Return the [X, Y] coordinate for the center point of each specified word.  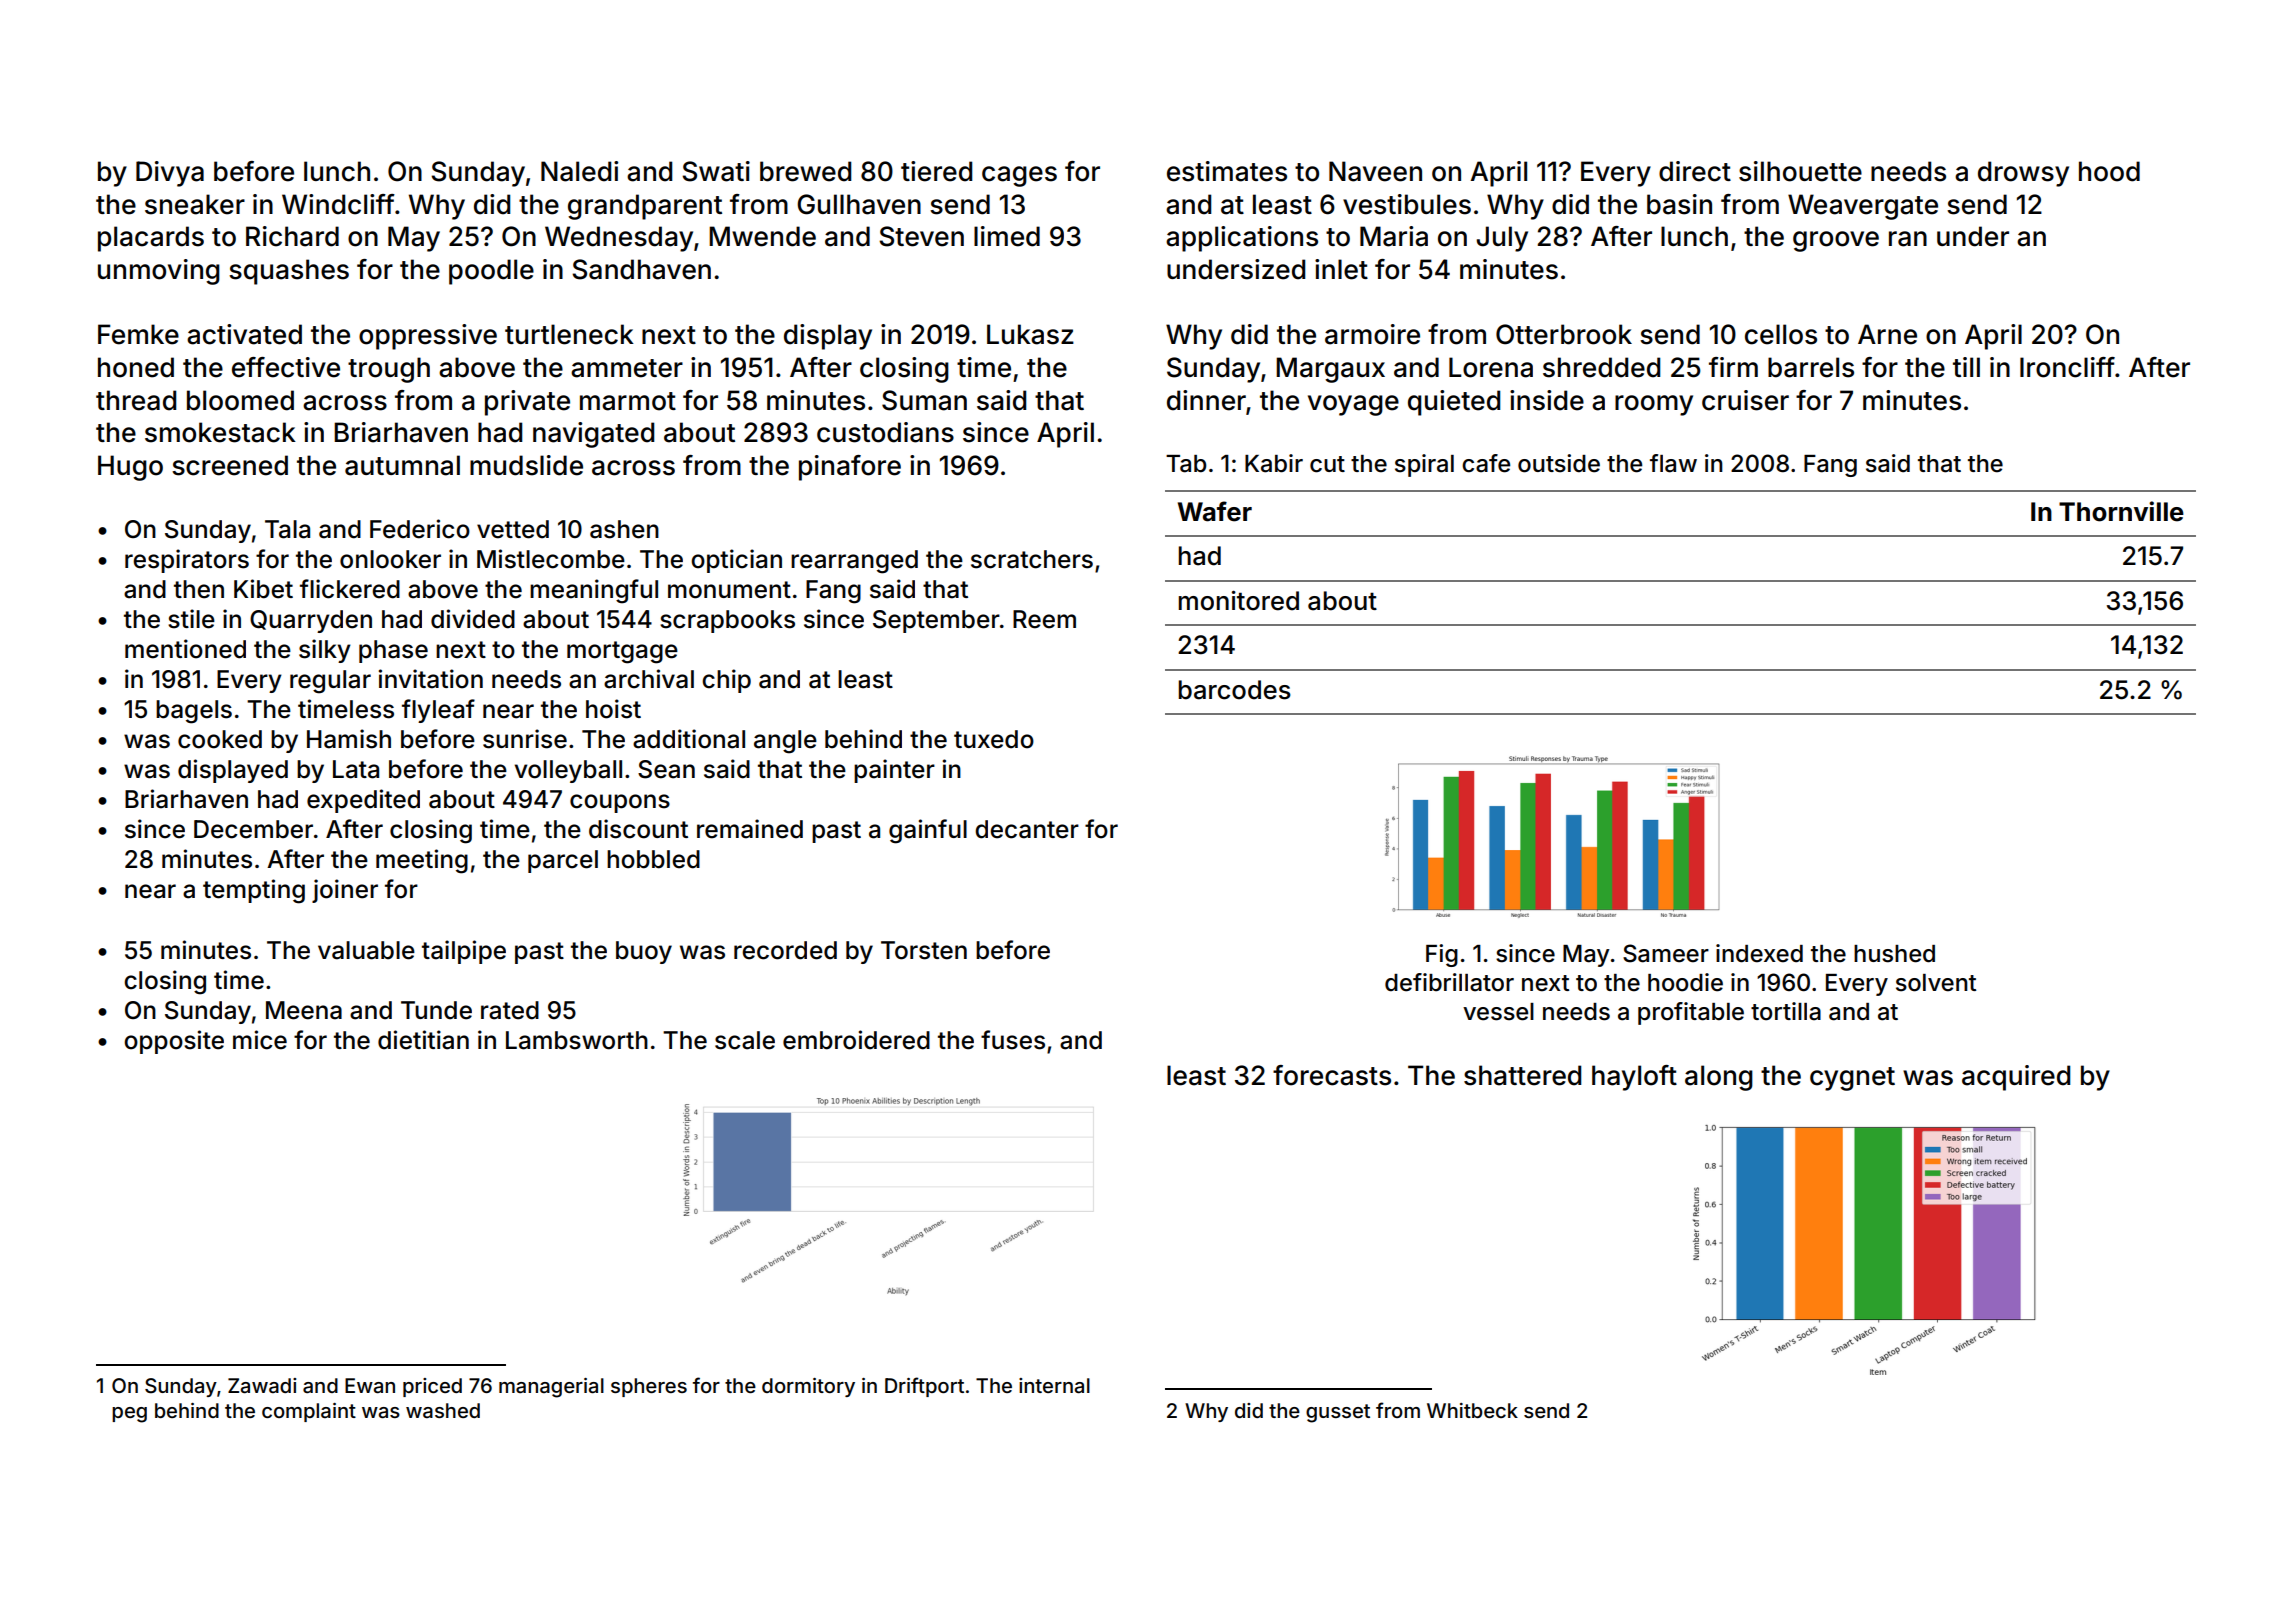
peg [129, 1415]
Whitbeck [1472, 1410]
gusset [1338, 1413]
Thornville [2121, 511]
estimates [1227, 171]
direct [1695, 171]
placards [151, 239]
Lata [356, 769]
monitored [1239, 601]
